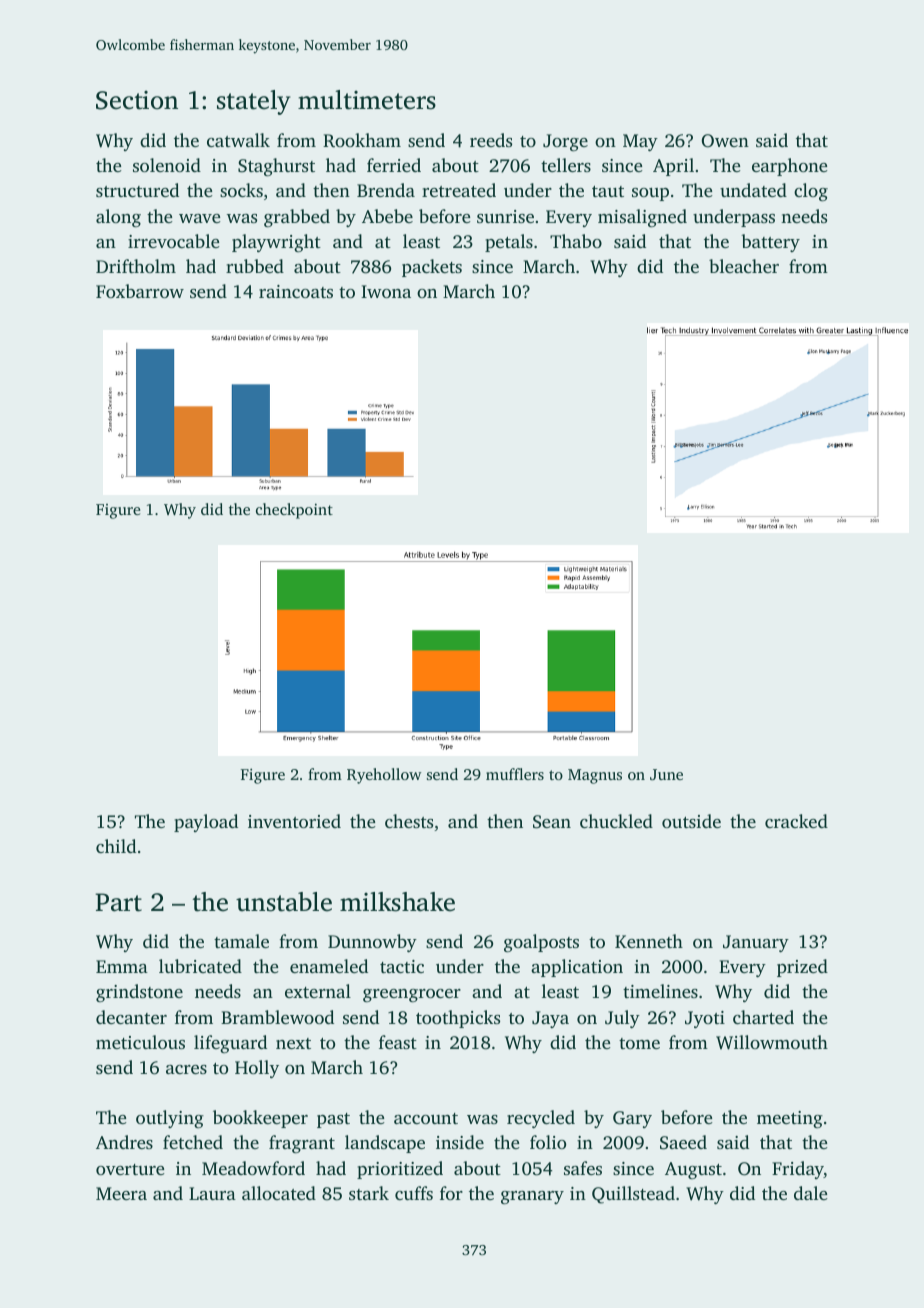  I want to click on cracked, so click(796, 821).
